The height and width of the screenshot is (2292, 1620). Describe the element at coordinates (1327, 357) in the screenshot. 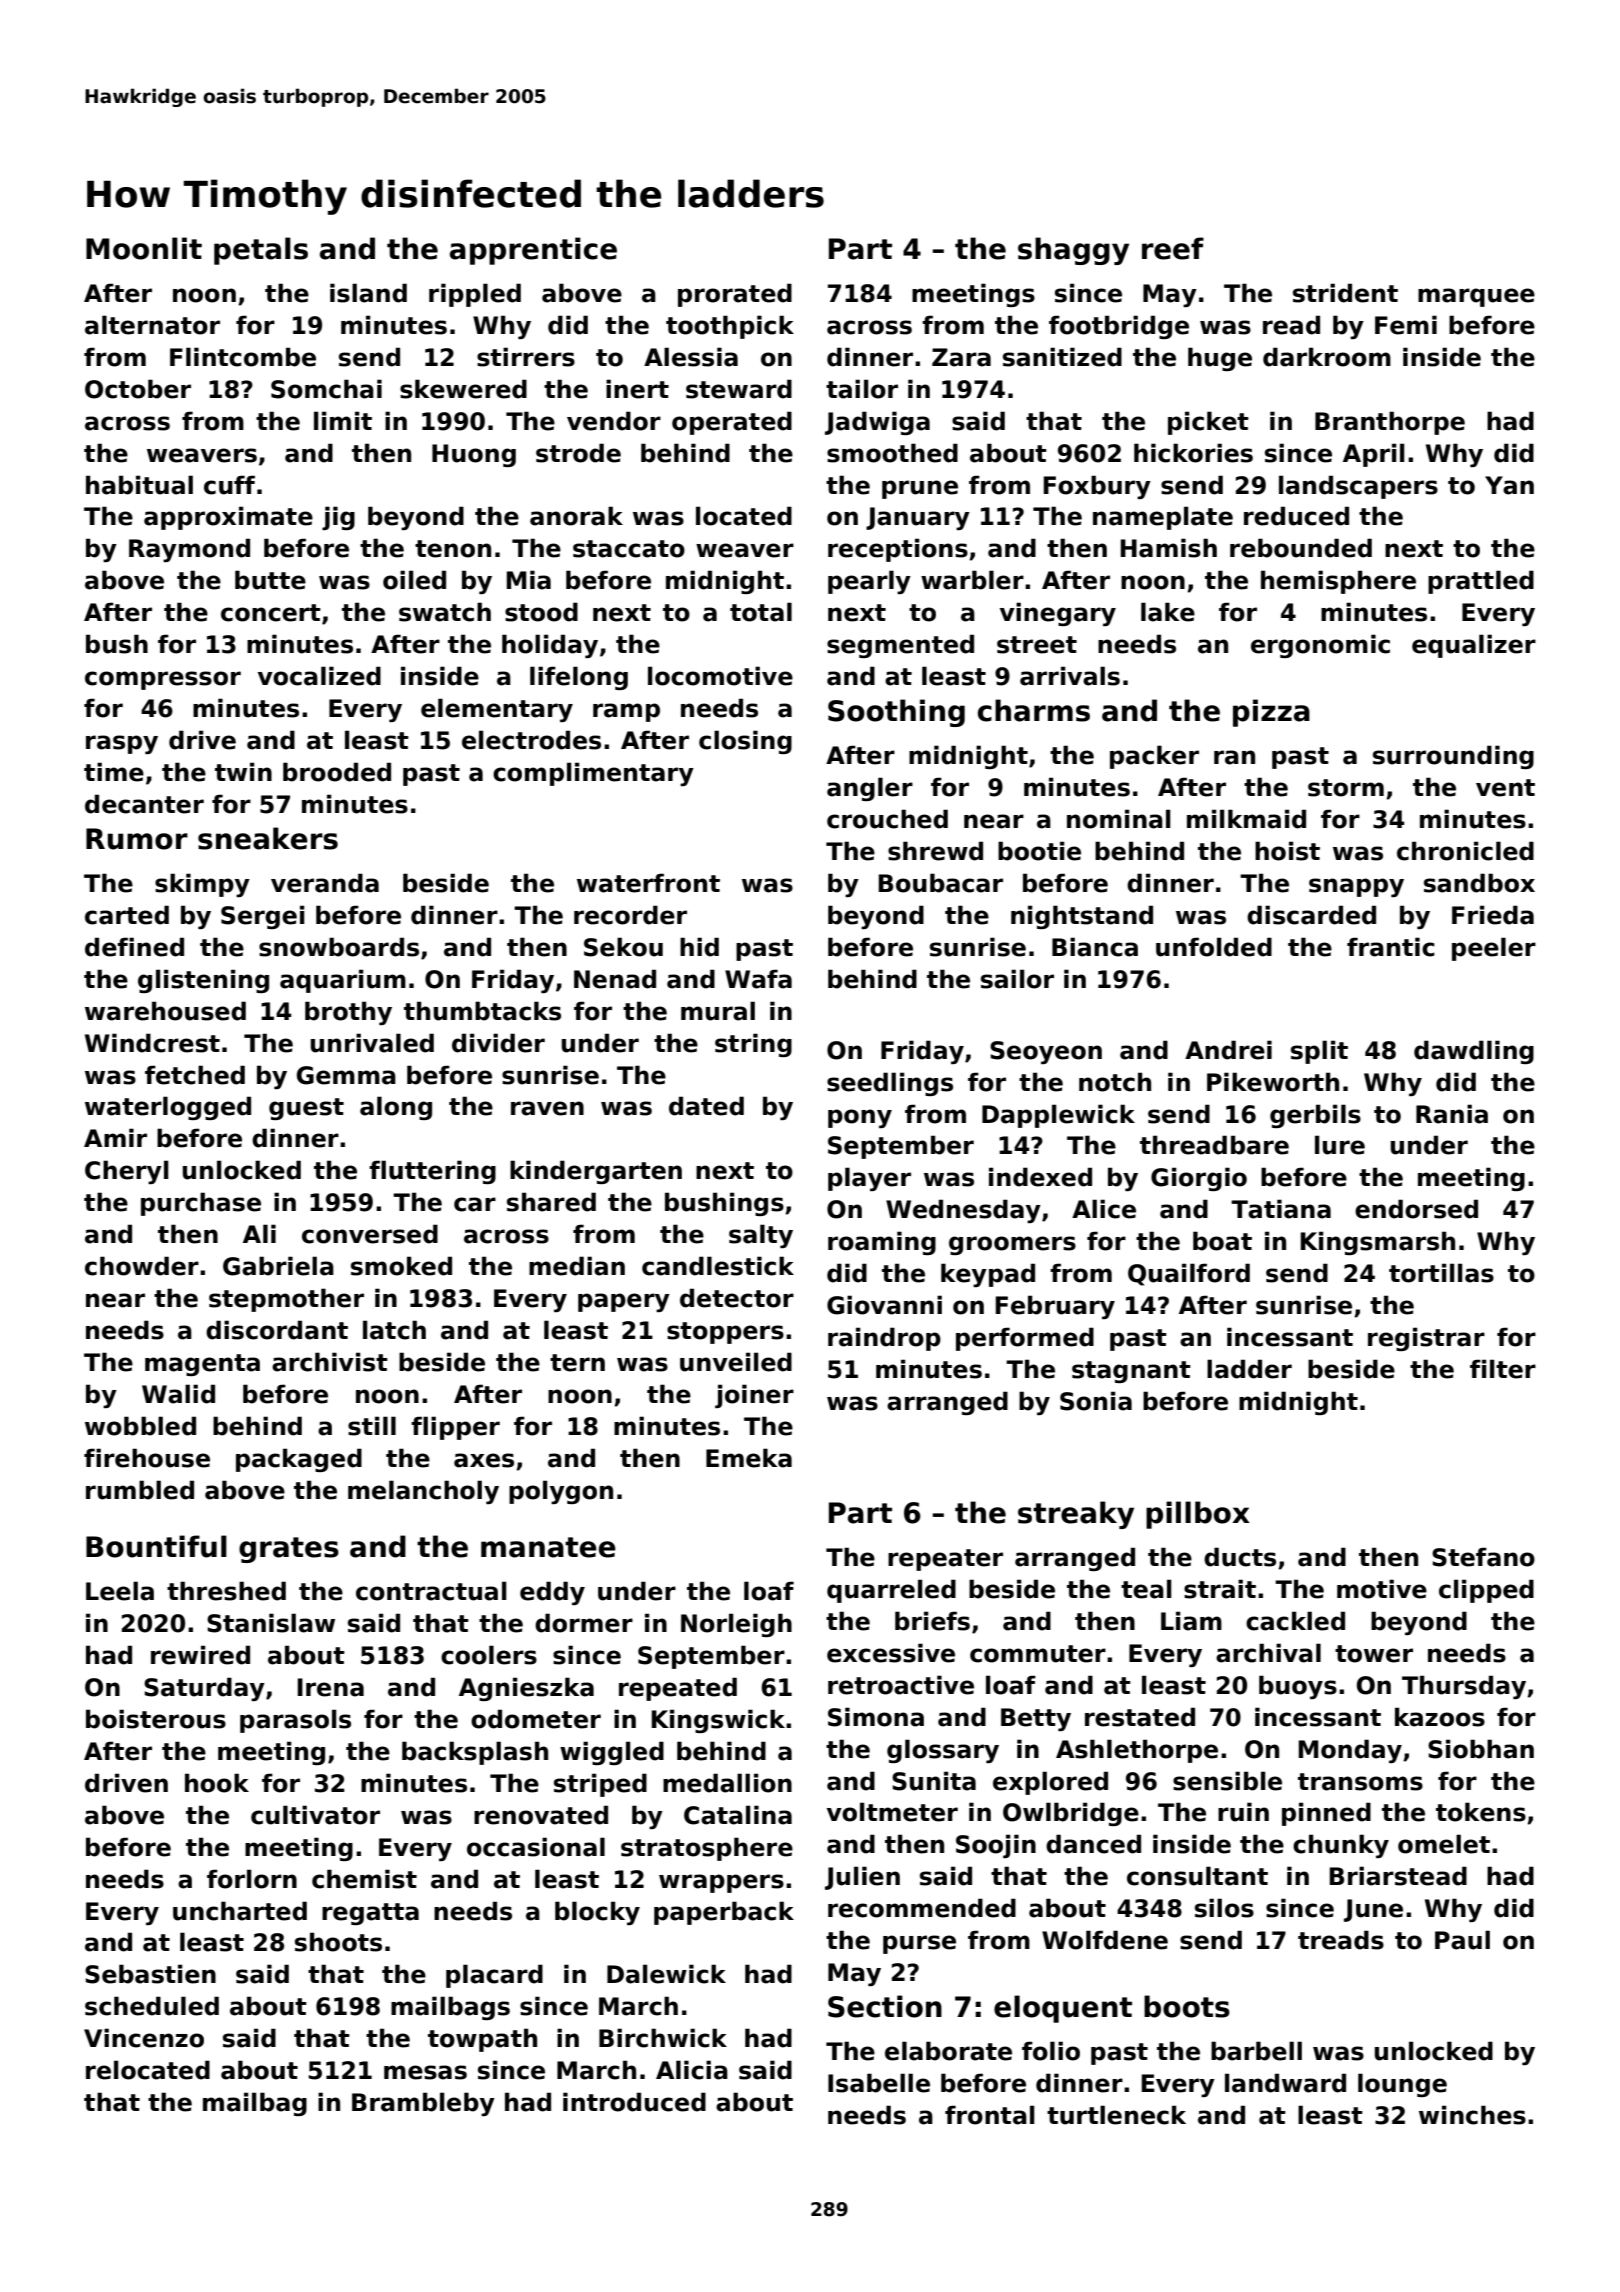

I see `darkroom` at that location.
